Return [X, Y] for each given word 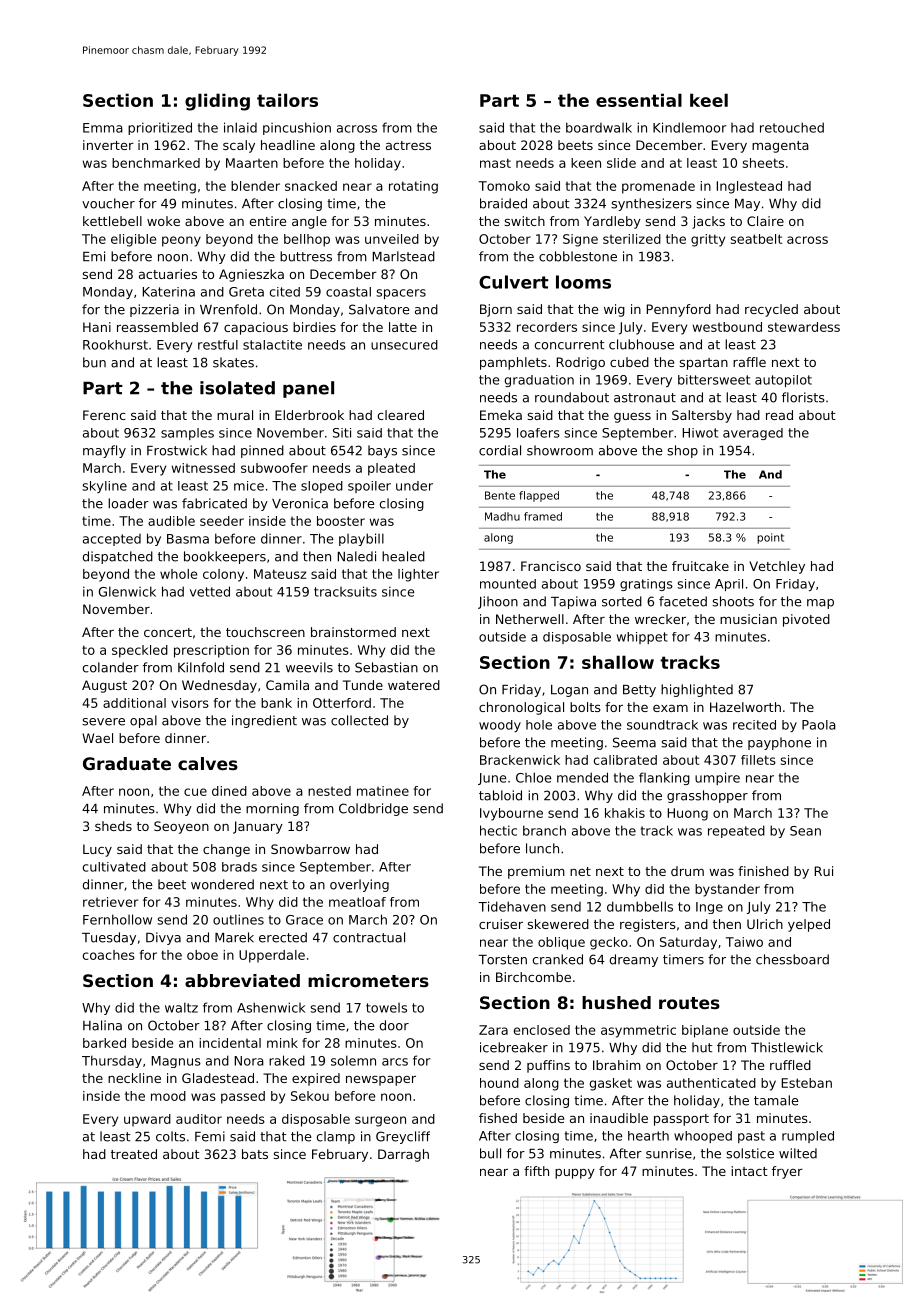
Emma [103, 128]
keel [709, 100]
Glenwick [127, 591]
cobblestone [578, 256]
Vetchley [777, 567]
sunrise [669, 1153]
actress [408, 145]
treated [134, 1154]
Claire [765, 221]
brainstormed [353, 632]
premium [536, 872]
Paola [819, 725]
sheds [113, 826]
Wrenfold [228, 309]
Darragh [403, 1155]
